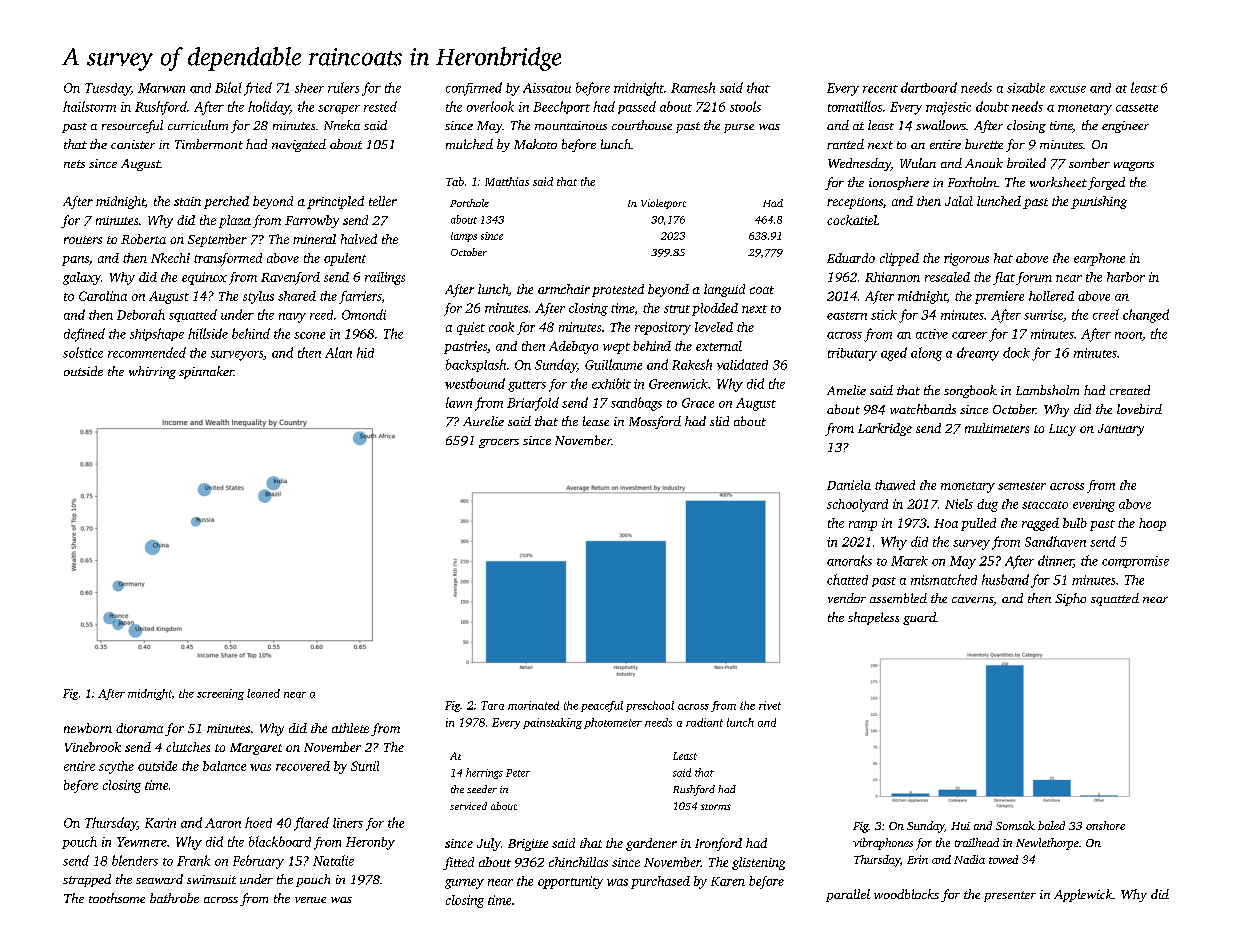  What do you see at coordinates (1068, 89) in the image?
I see `excuse` at bounding box center [1068, 89].
